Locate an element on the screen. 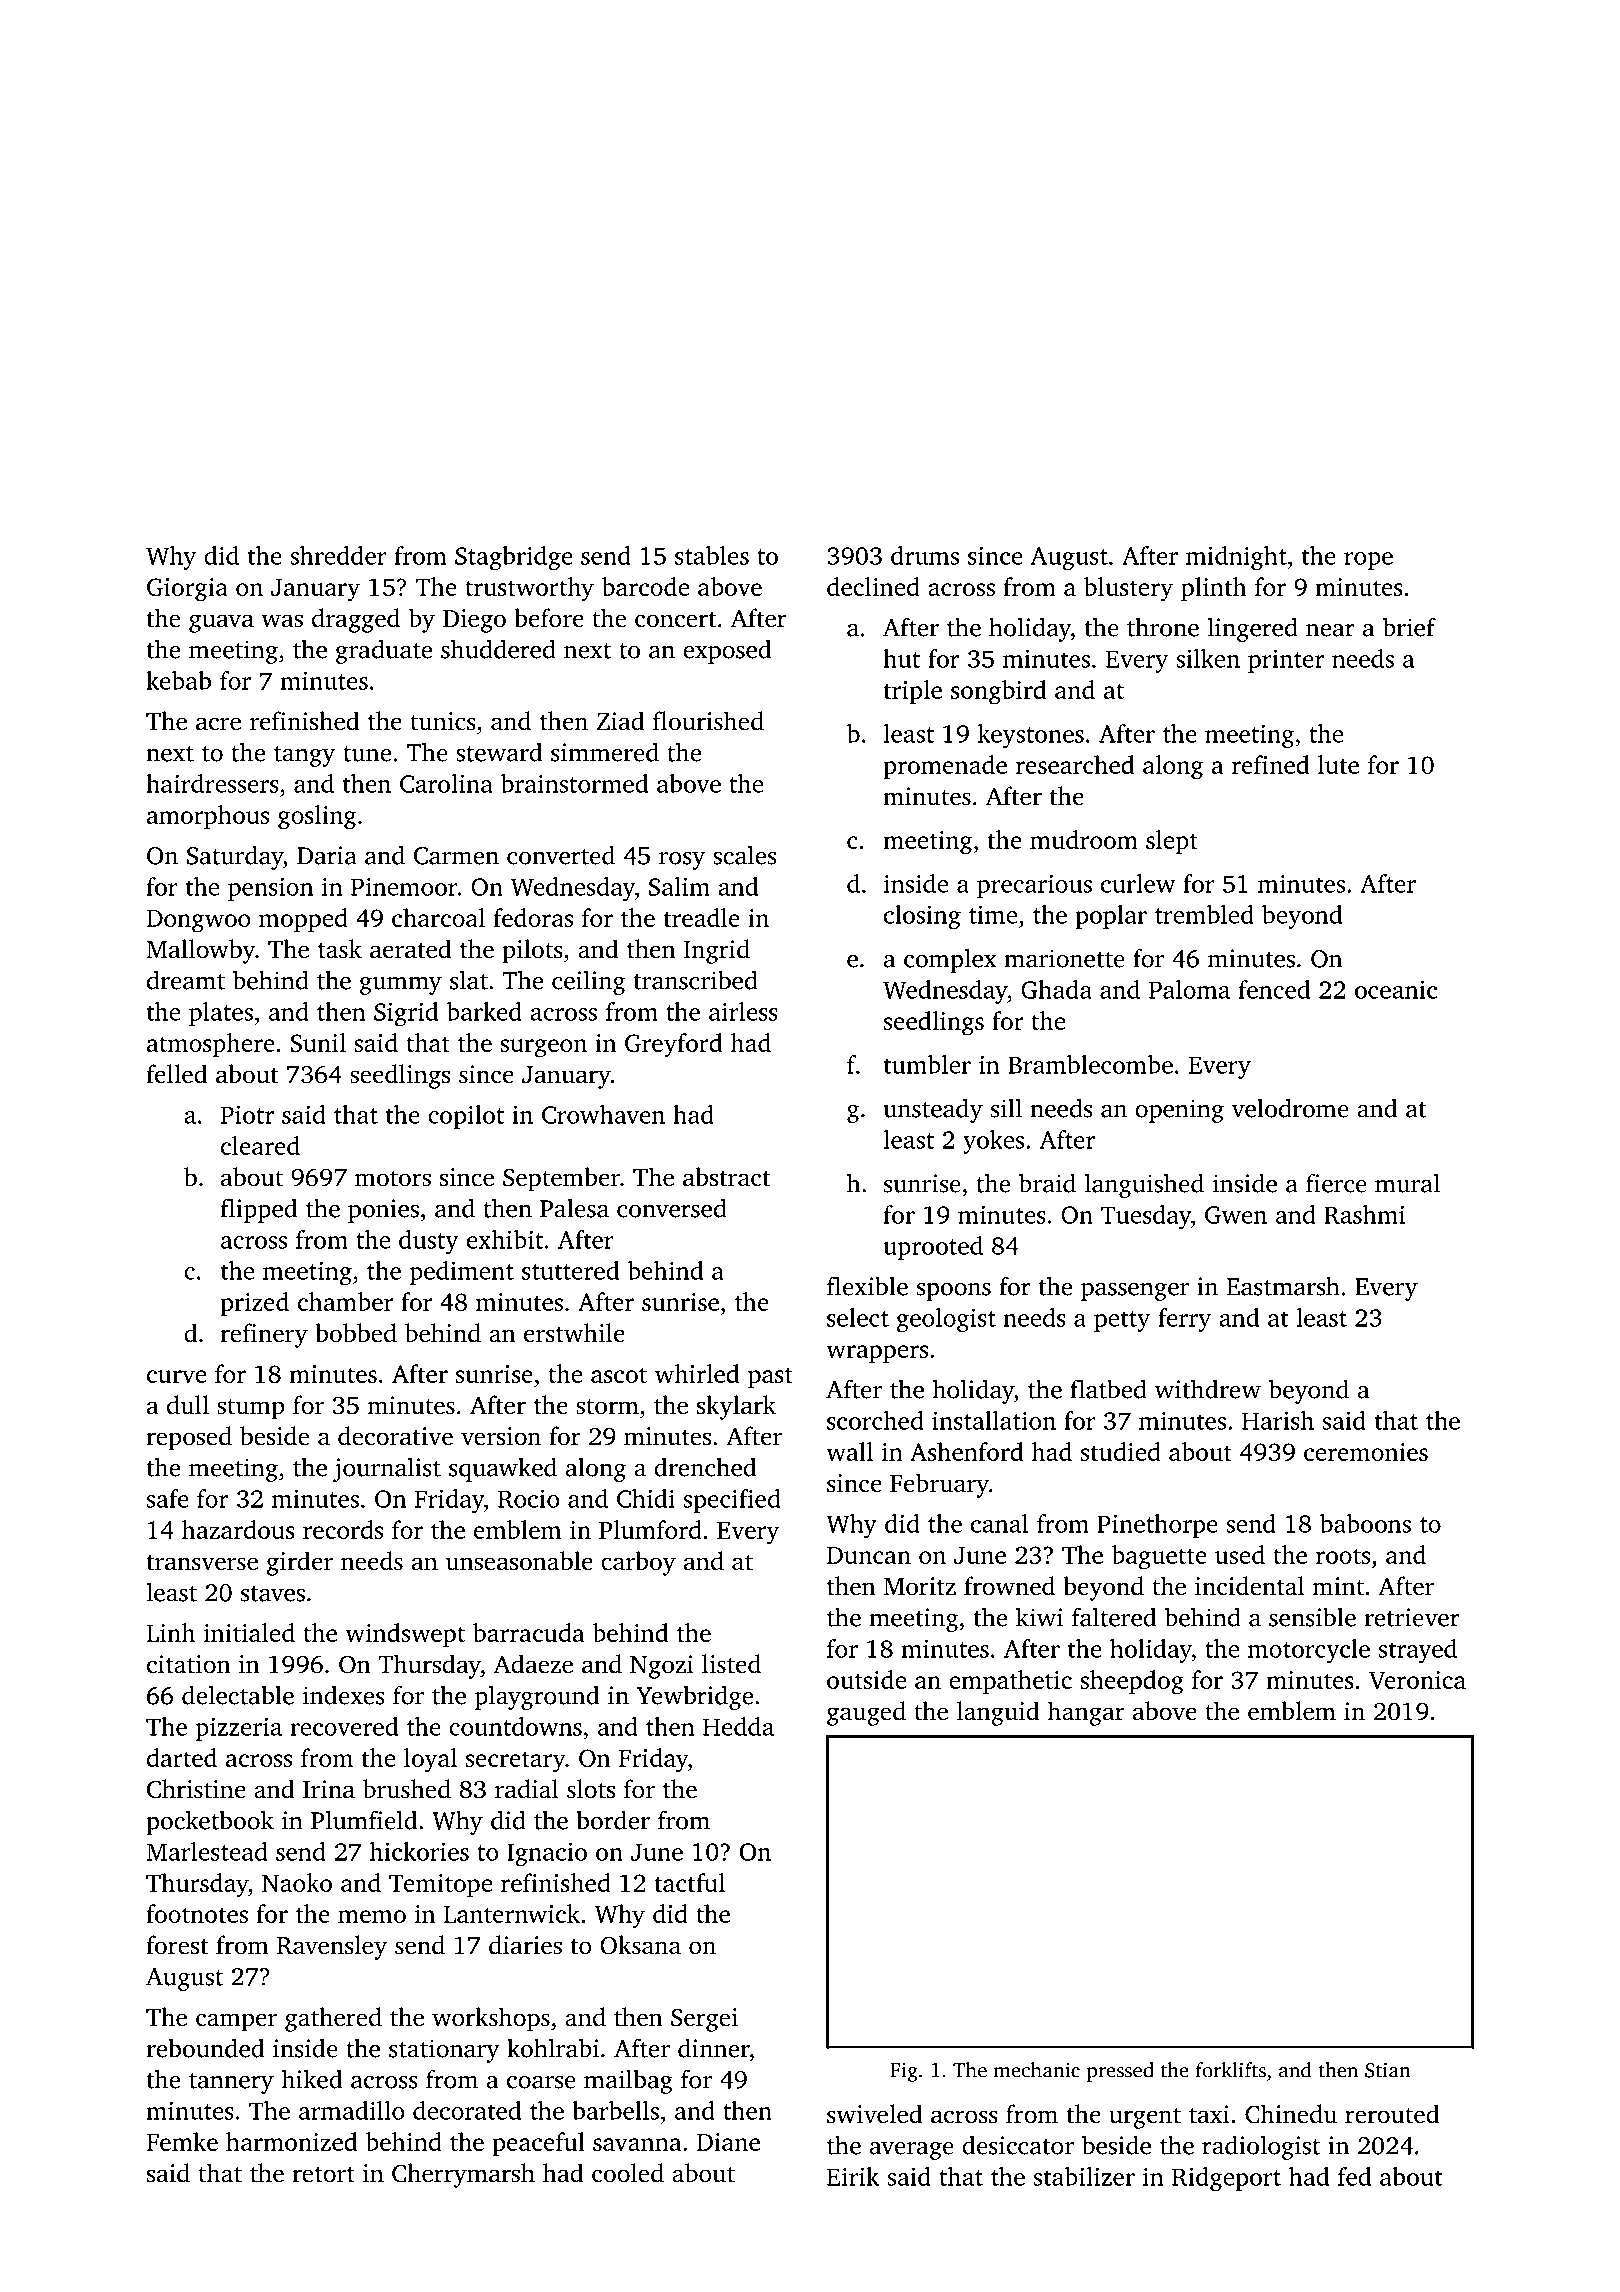 The height and width of the screenshot is (2292, 1620). promenade is located at coordinates (945, 767).
